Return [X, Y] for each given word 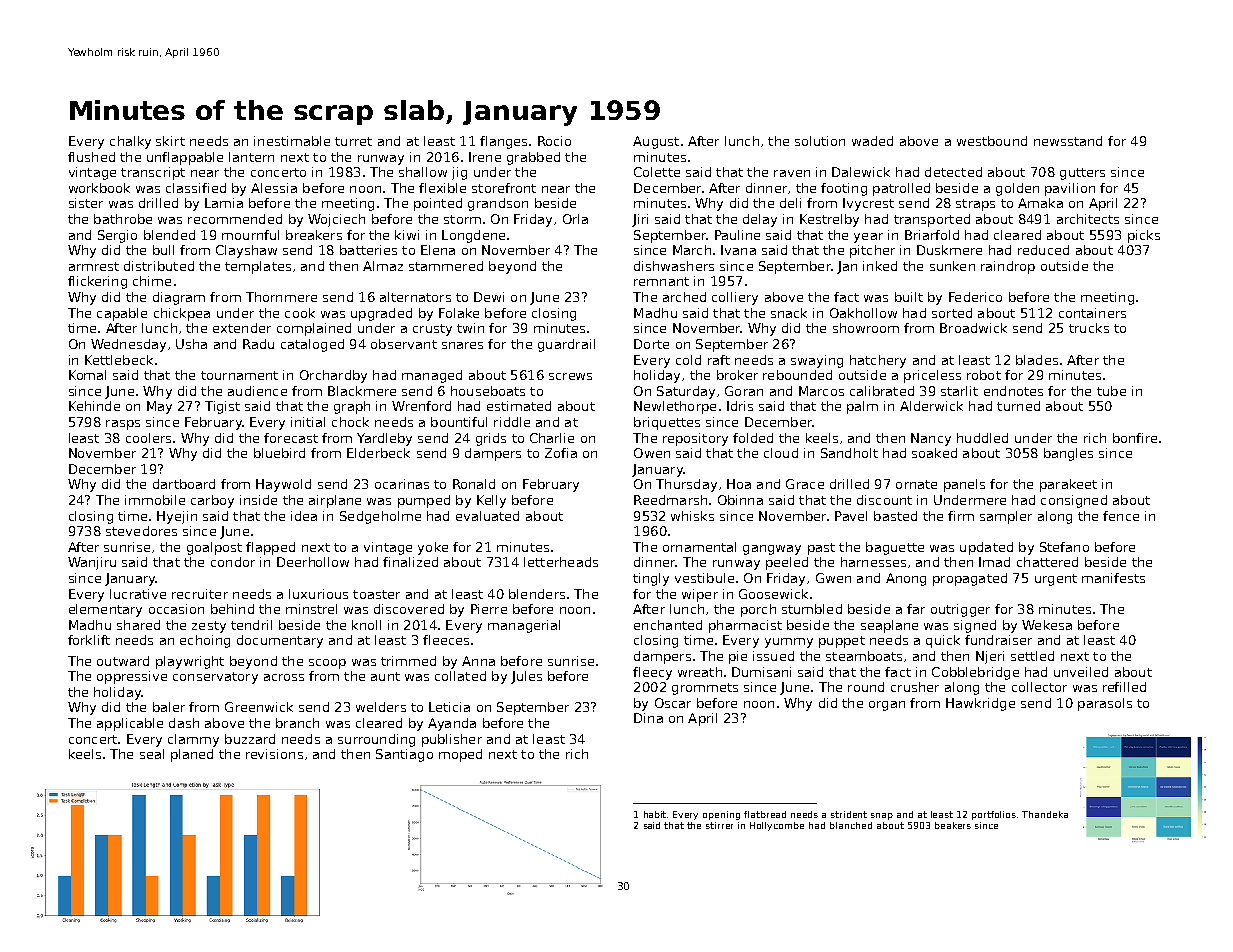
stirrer [719, 825]
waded [872, 141]
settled [1032, 656]
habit [655, 814]
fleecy [652, 673]
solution [820, 141]
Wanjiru [92, 563]
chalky [130, 142]
